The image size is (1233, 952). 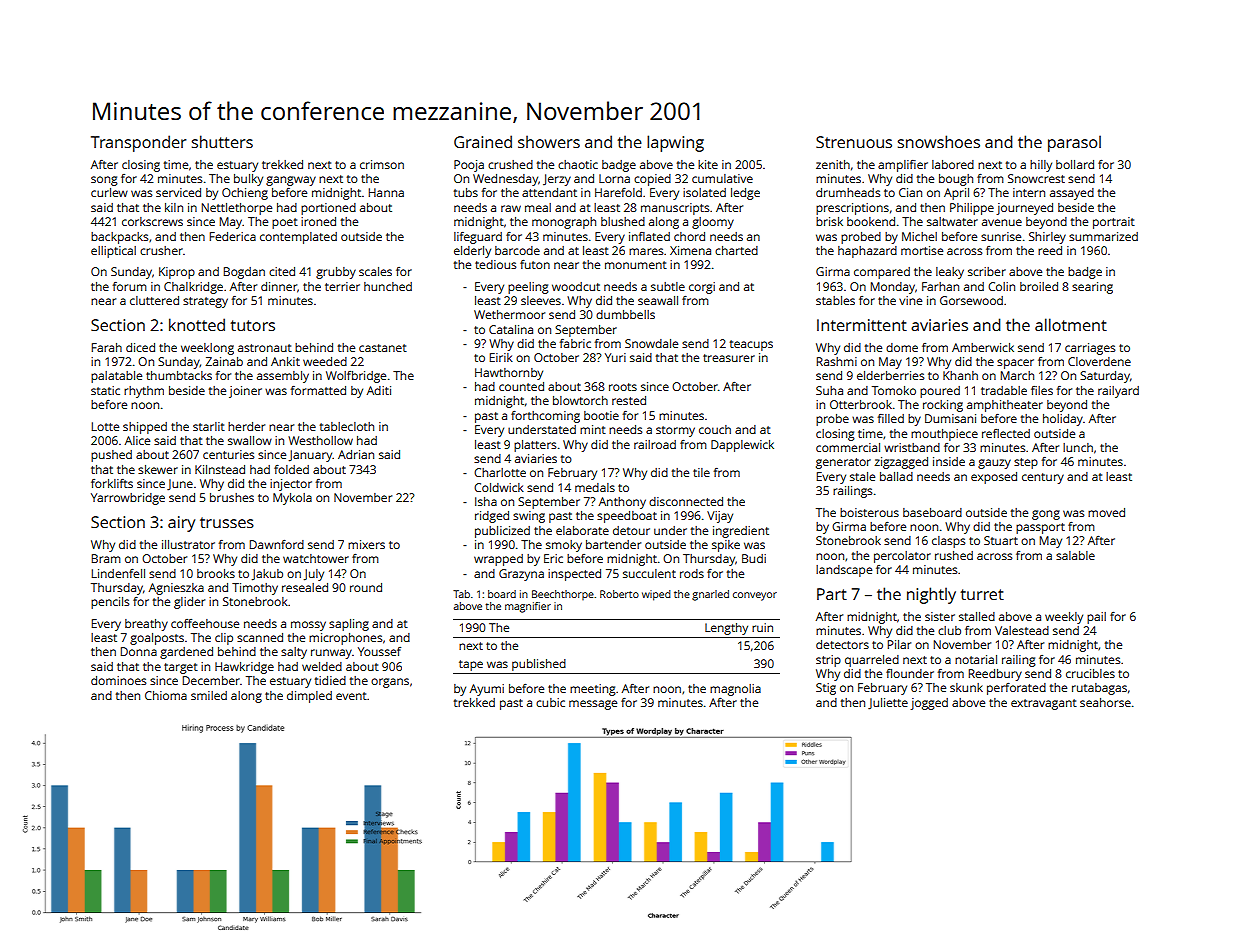 What do you see at coordinates (888, 704) in the image?
I see `Juliette` at bounding box center [888, 704].
